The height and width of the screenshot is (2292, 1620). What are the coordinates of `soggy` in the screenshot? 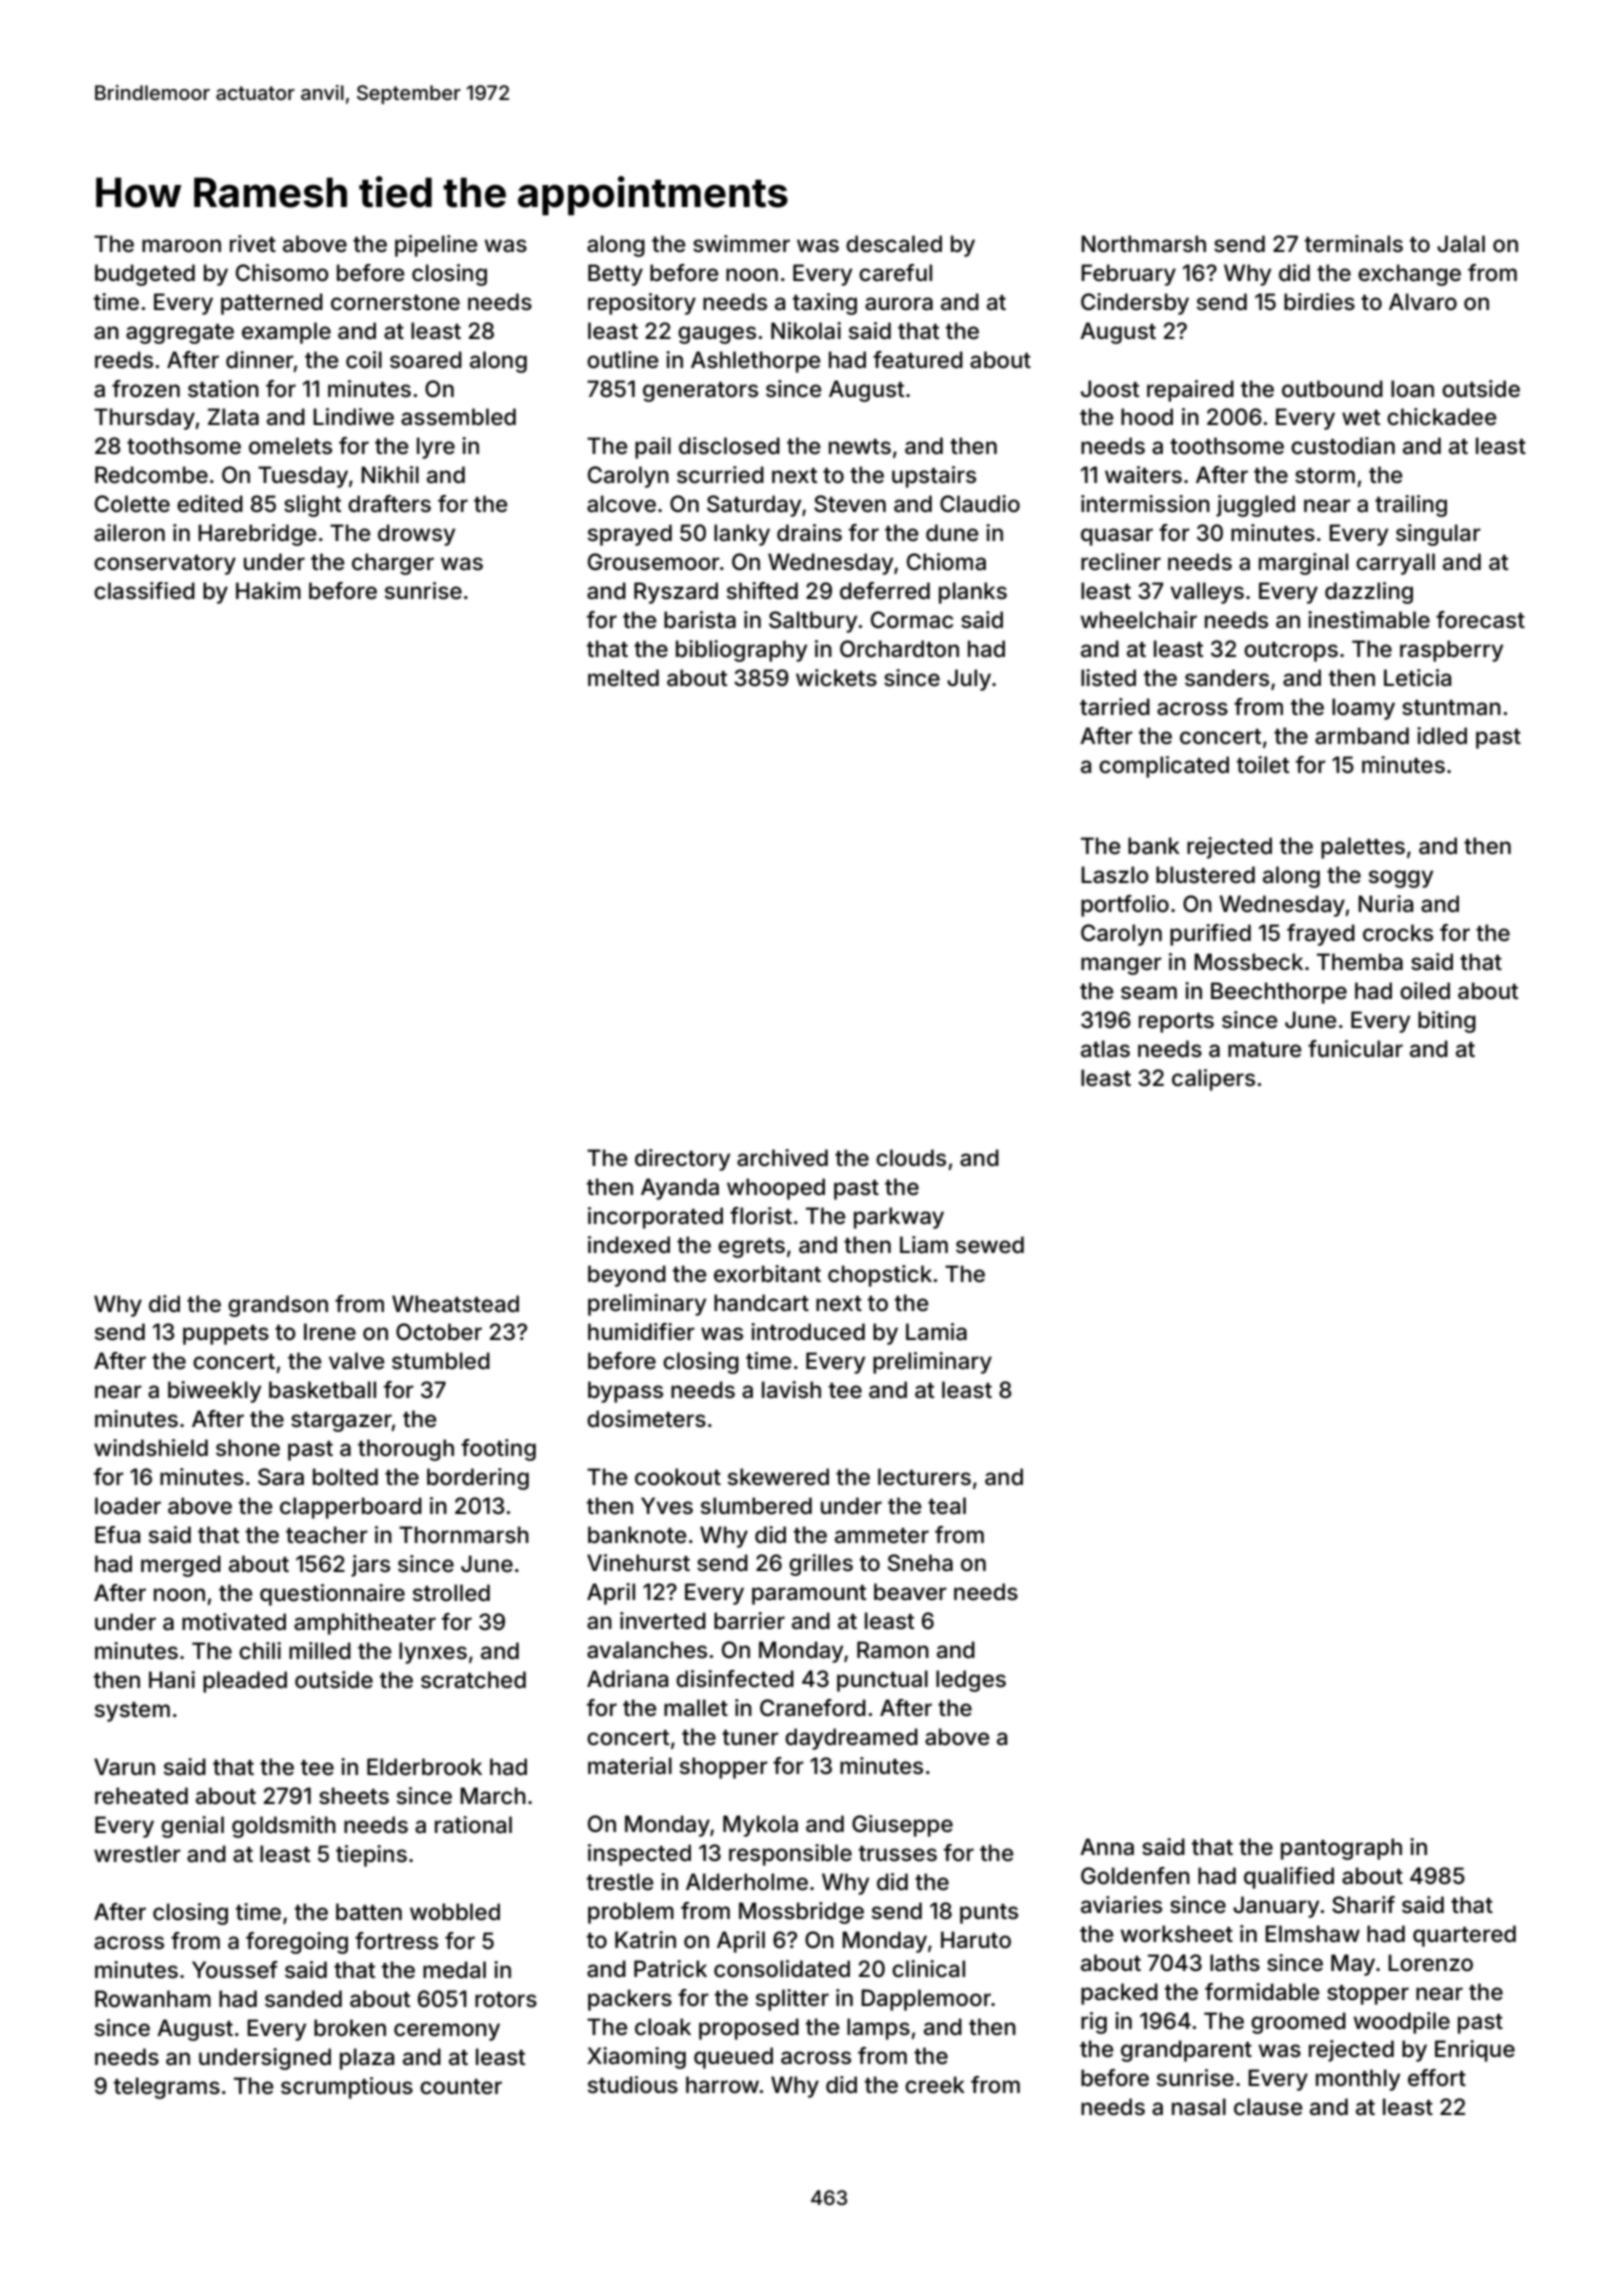 It's located at (1401, 879).
